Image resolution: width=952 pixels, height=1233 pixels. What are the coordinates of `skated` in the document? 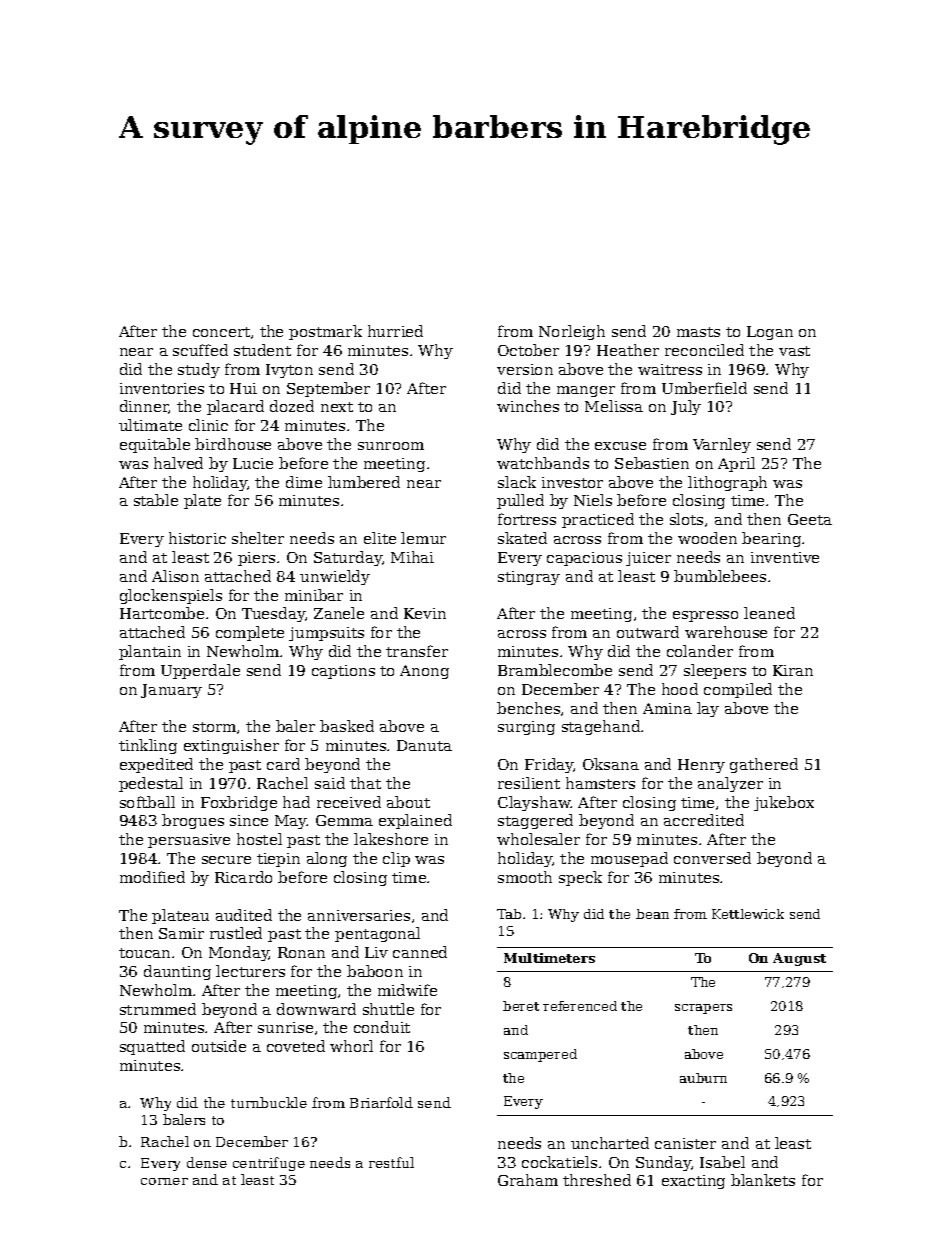 It's located at (522, 538).
